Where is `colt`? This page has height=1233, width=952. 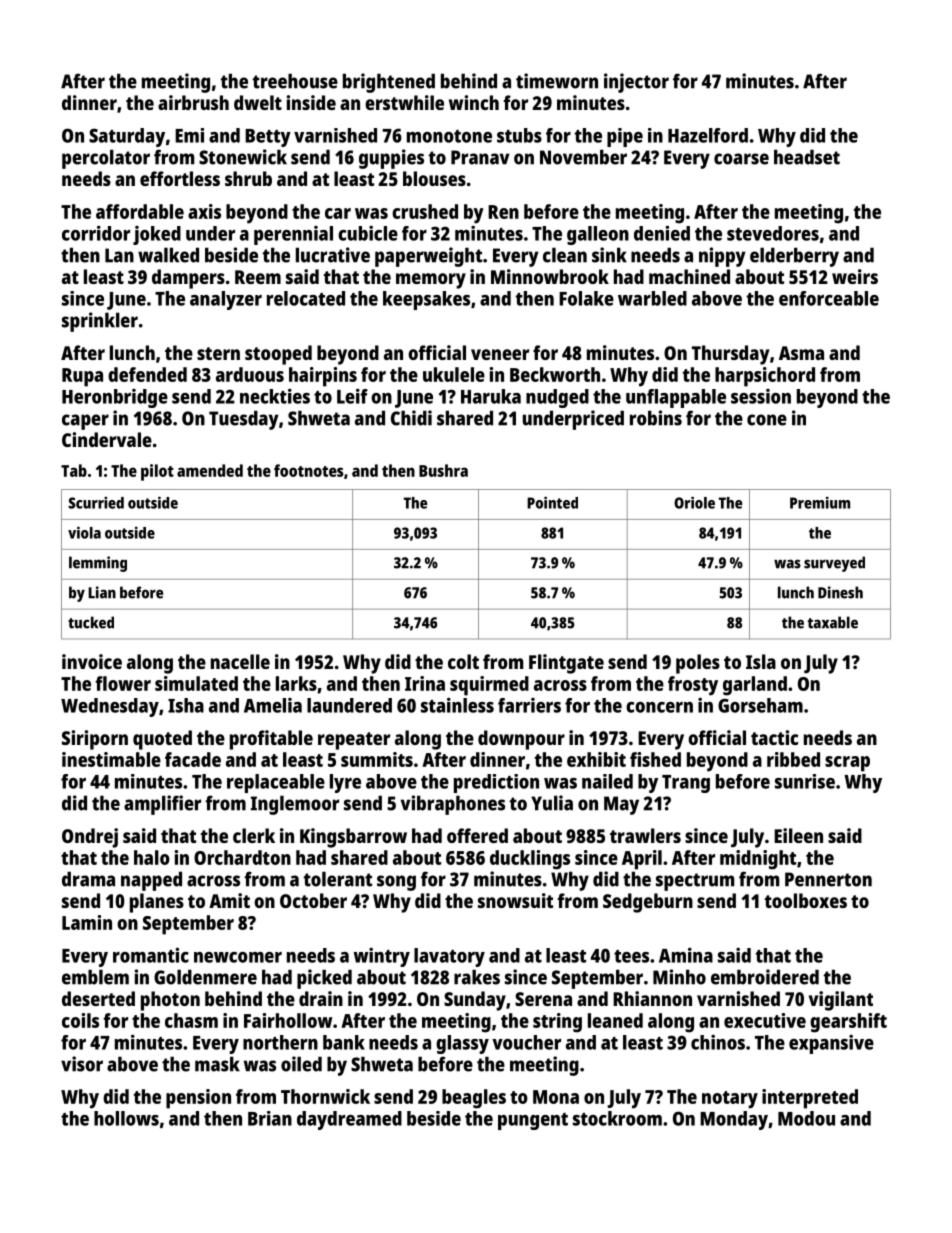
colt is located at coordinates (463, 661).
